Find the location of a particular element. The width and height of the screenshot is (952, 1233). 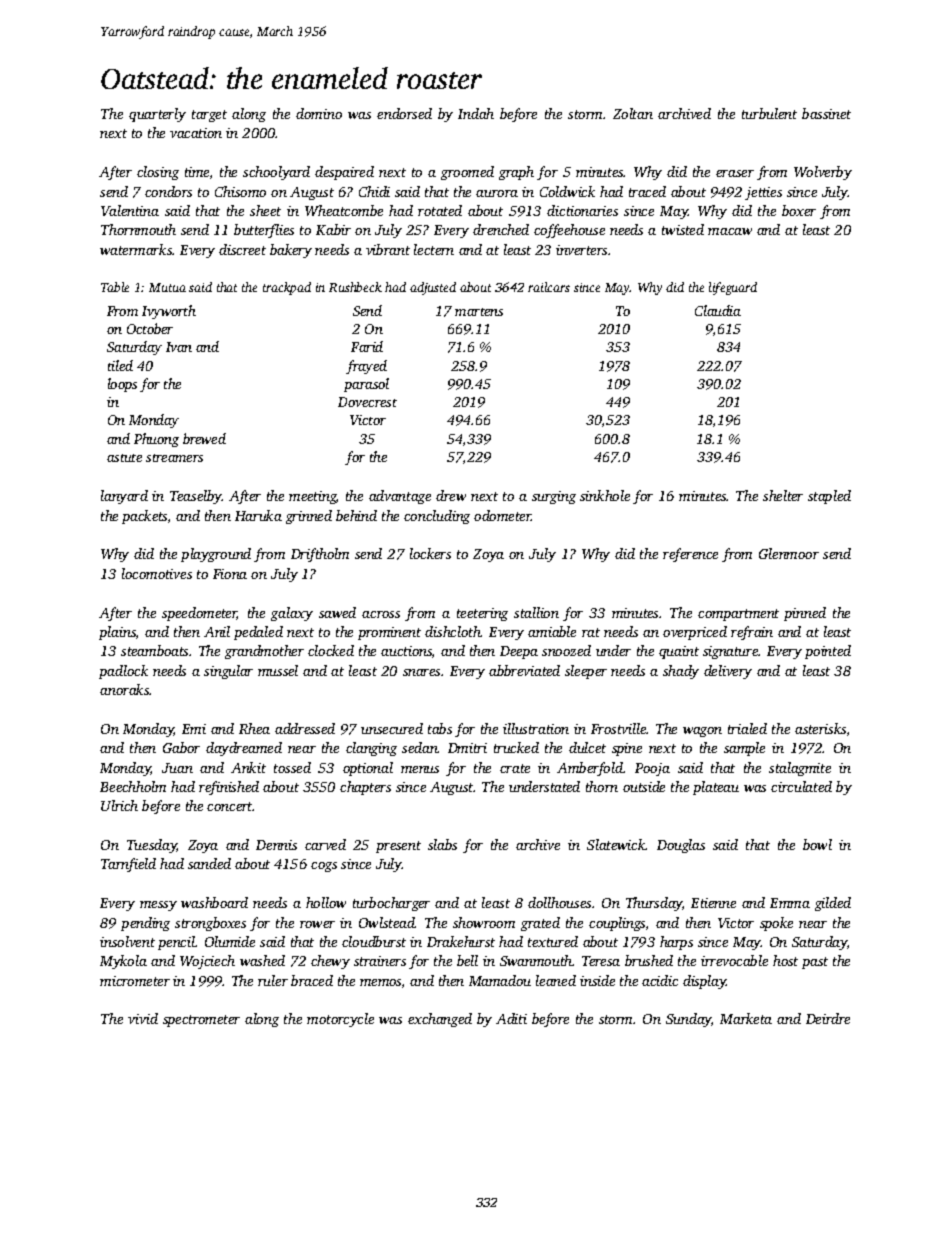

railcars is located at coordinates (549, 287).
